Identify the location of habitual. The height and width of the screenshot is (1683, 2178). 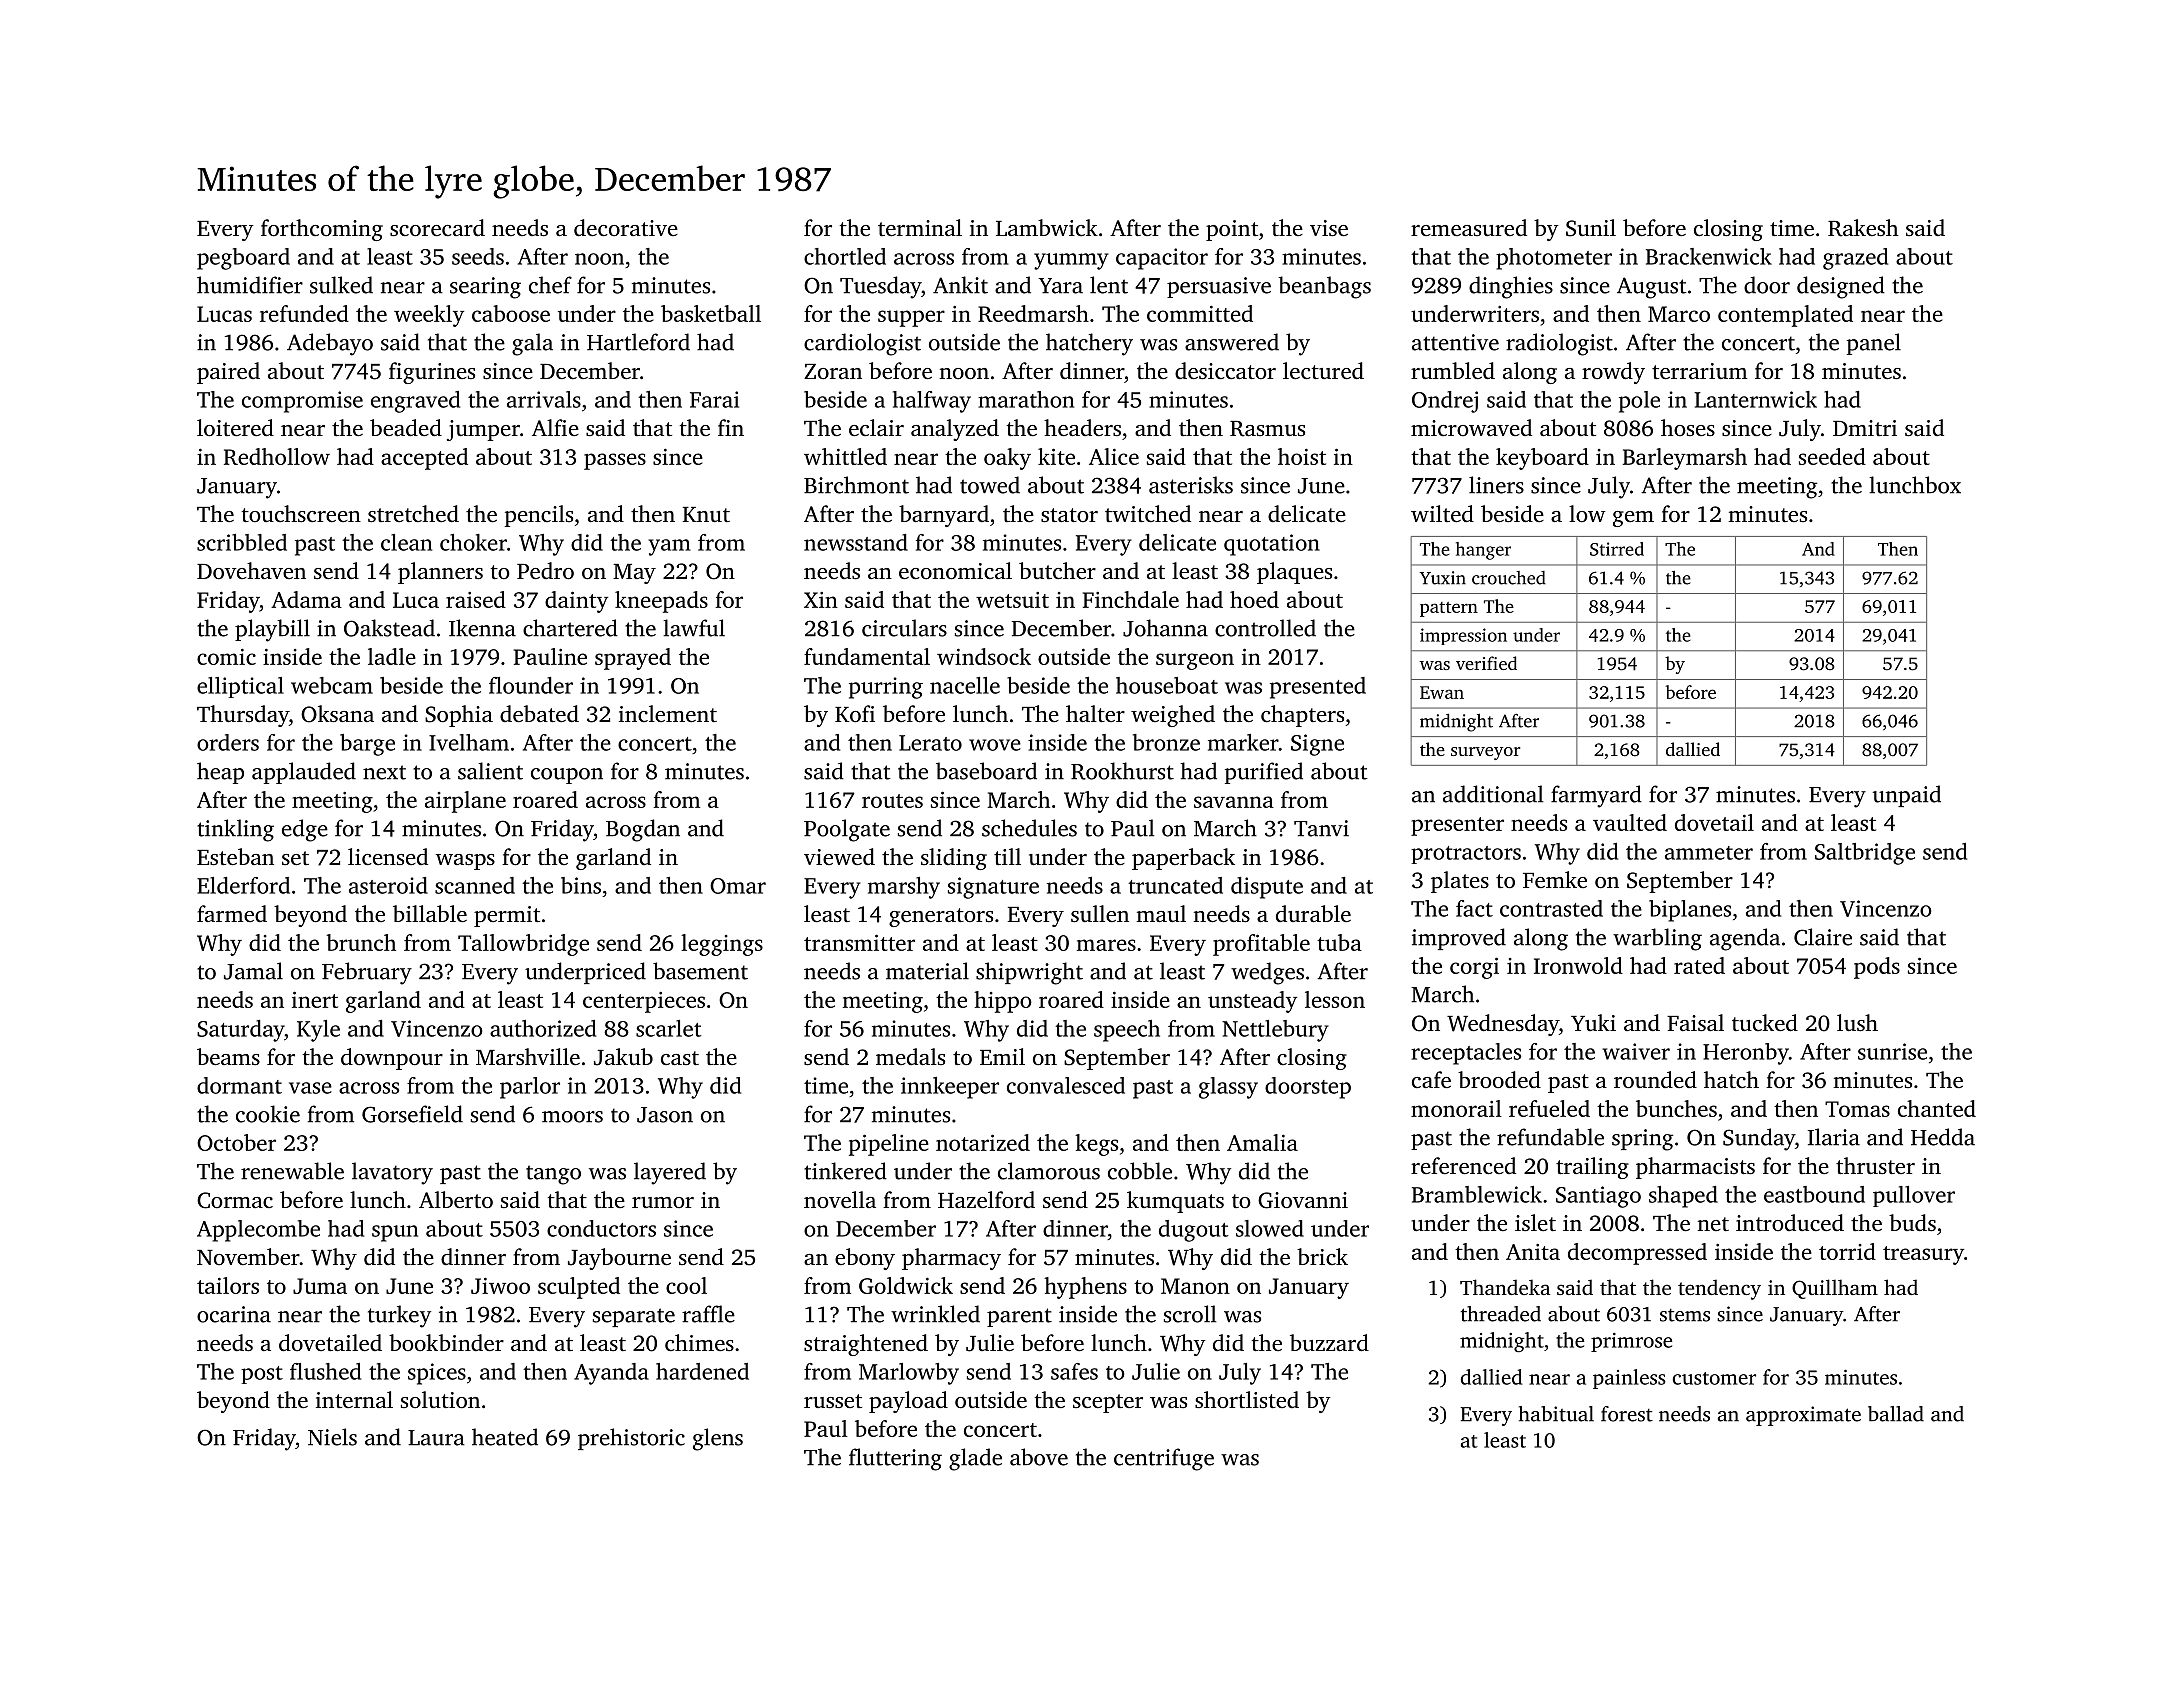
(1556, 1414).
